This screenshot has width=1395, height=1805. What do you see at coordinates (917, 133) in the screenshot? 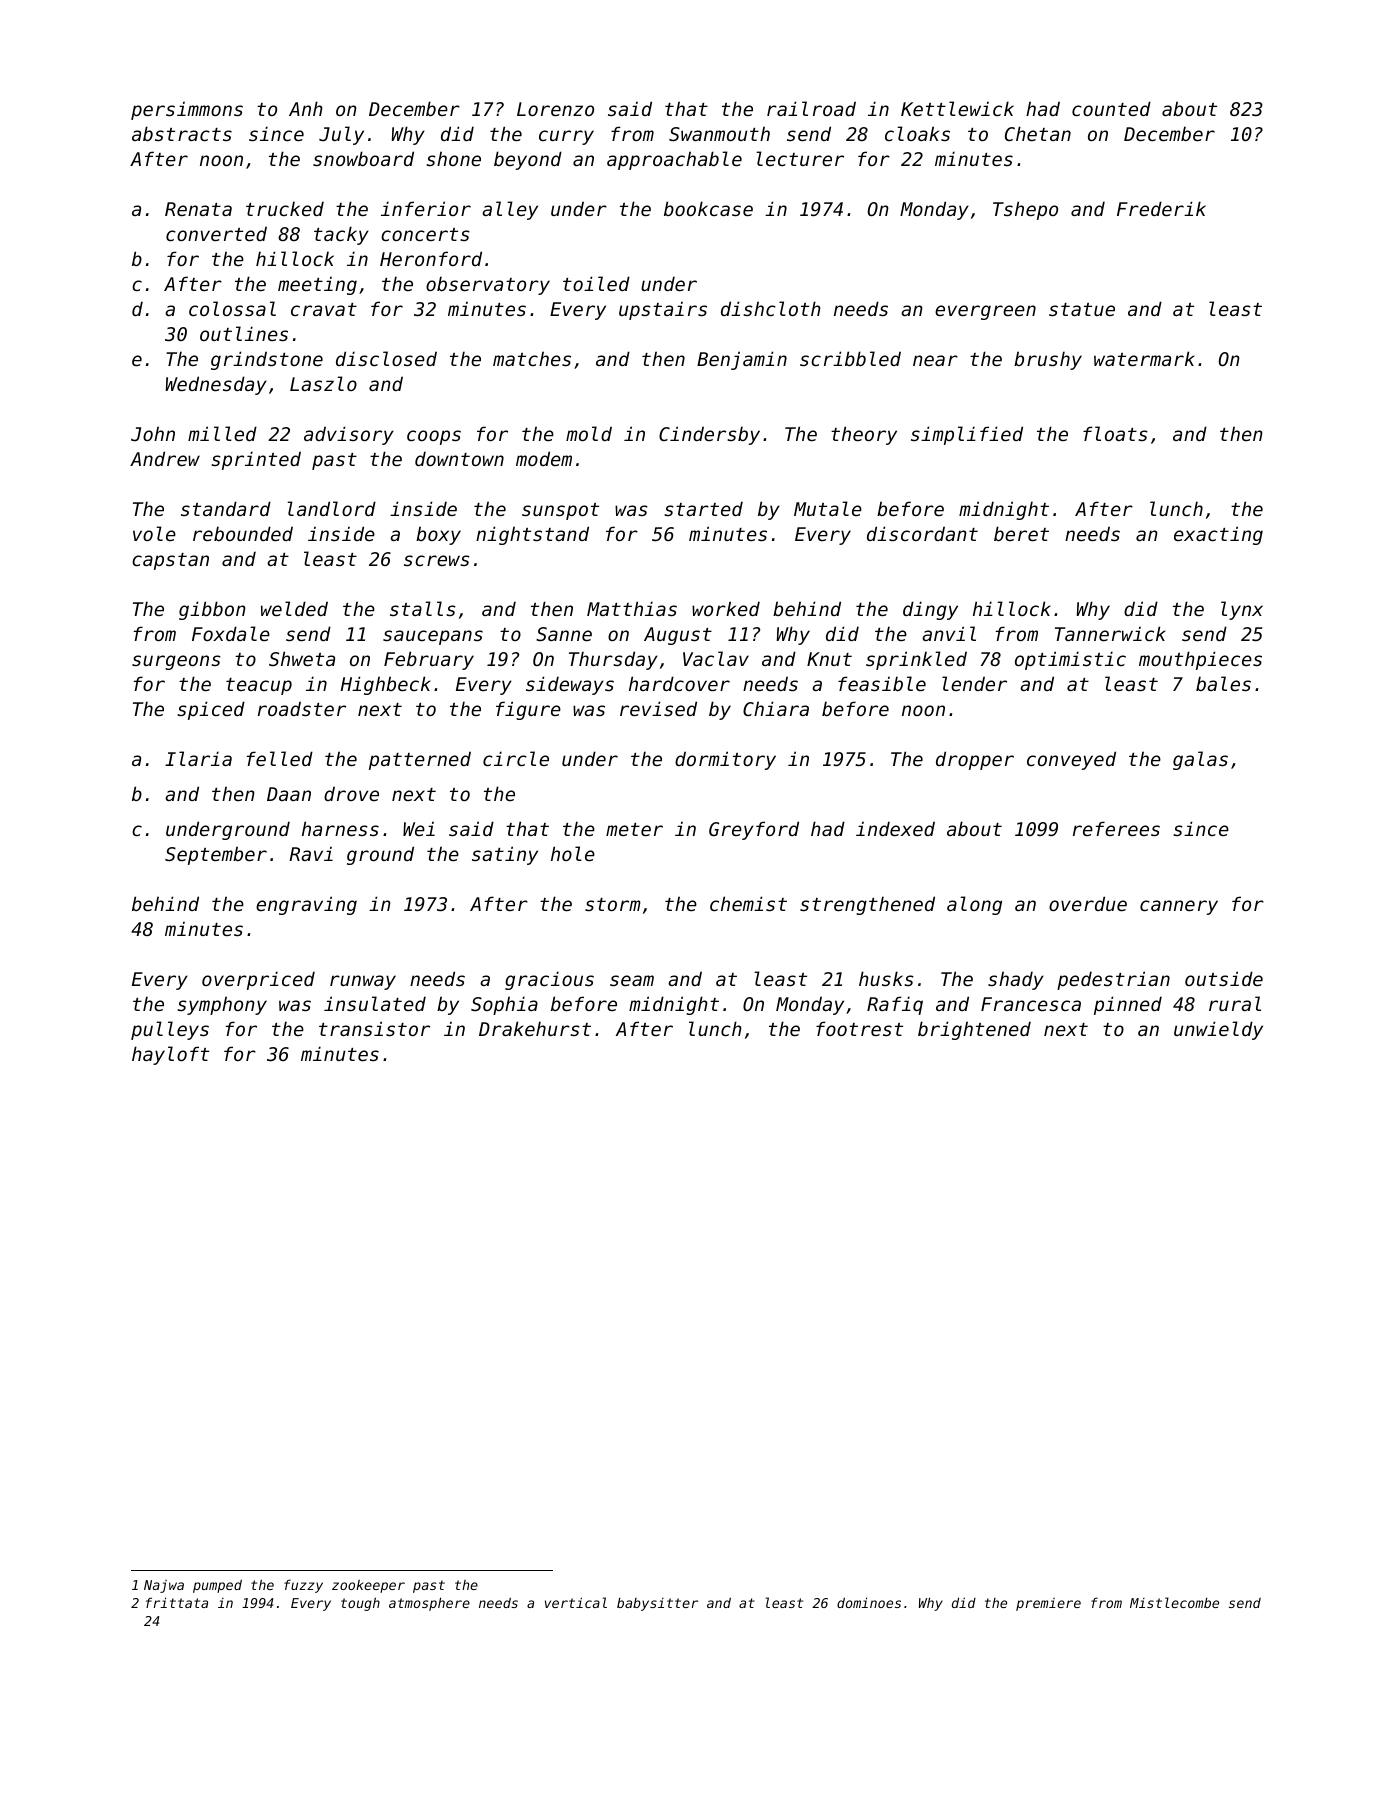
I see `cloaks` at bounding box center [917, 133].
